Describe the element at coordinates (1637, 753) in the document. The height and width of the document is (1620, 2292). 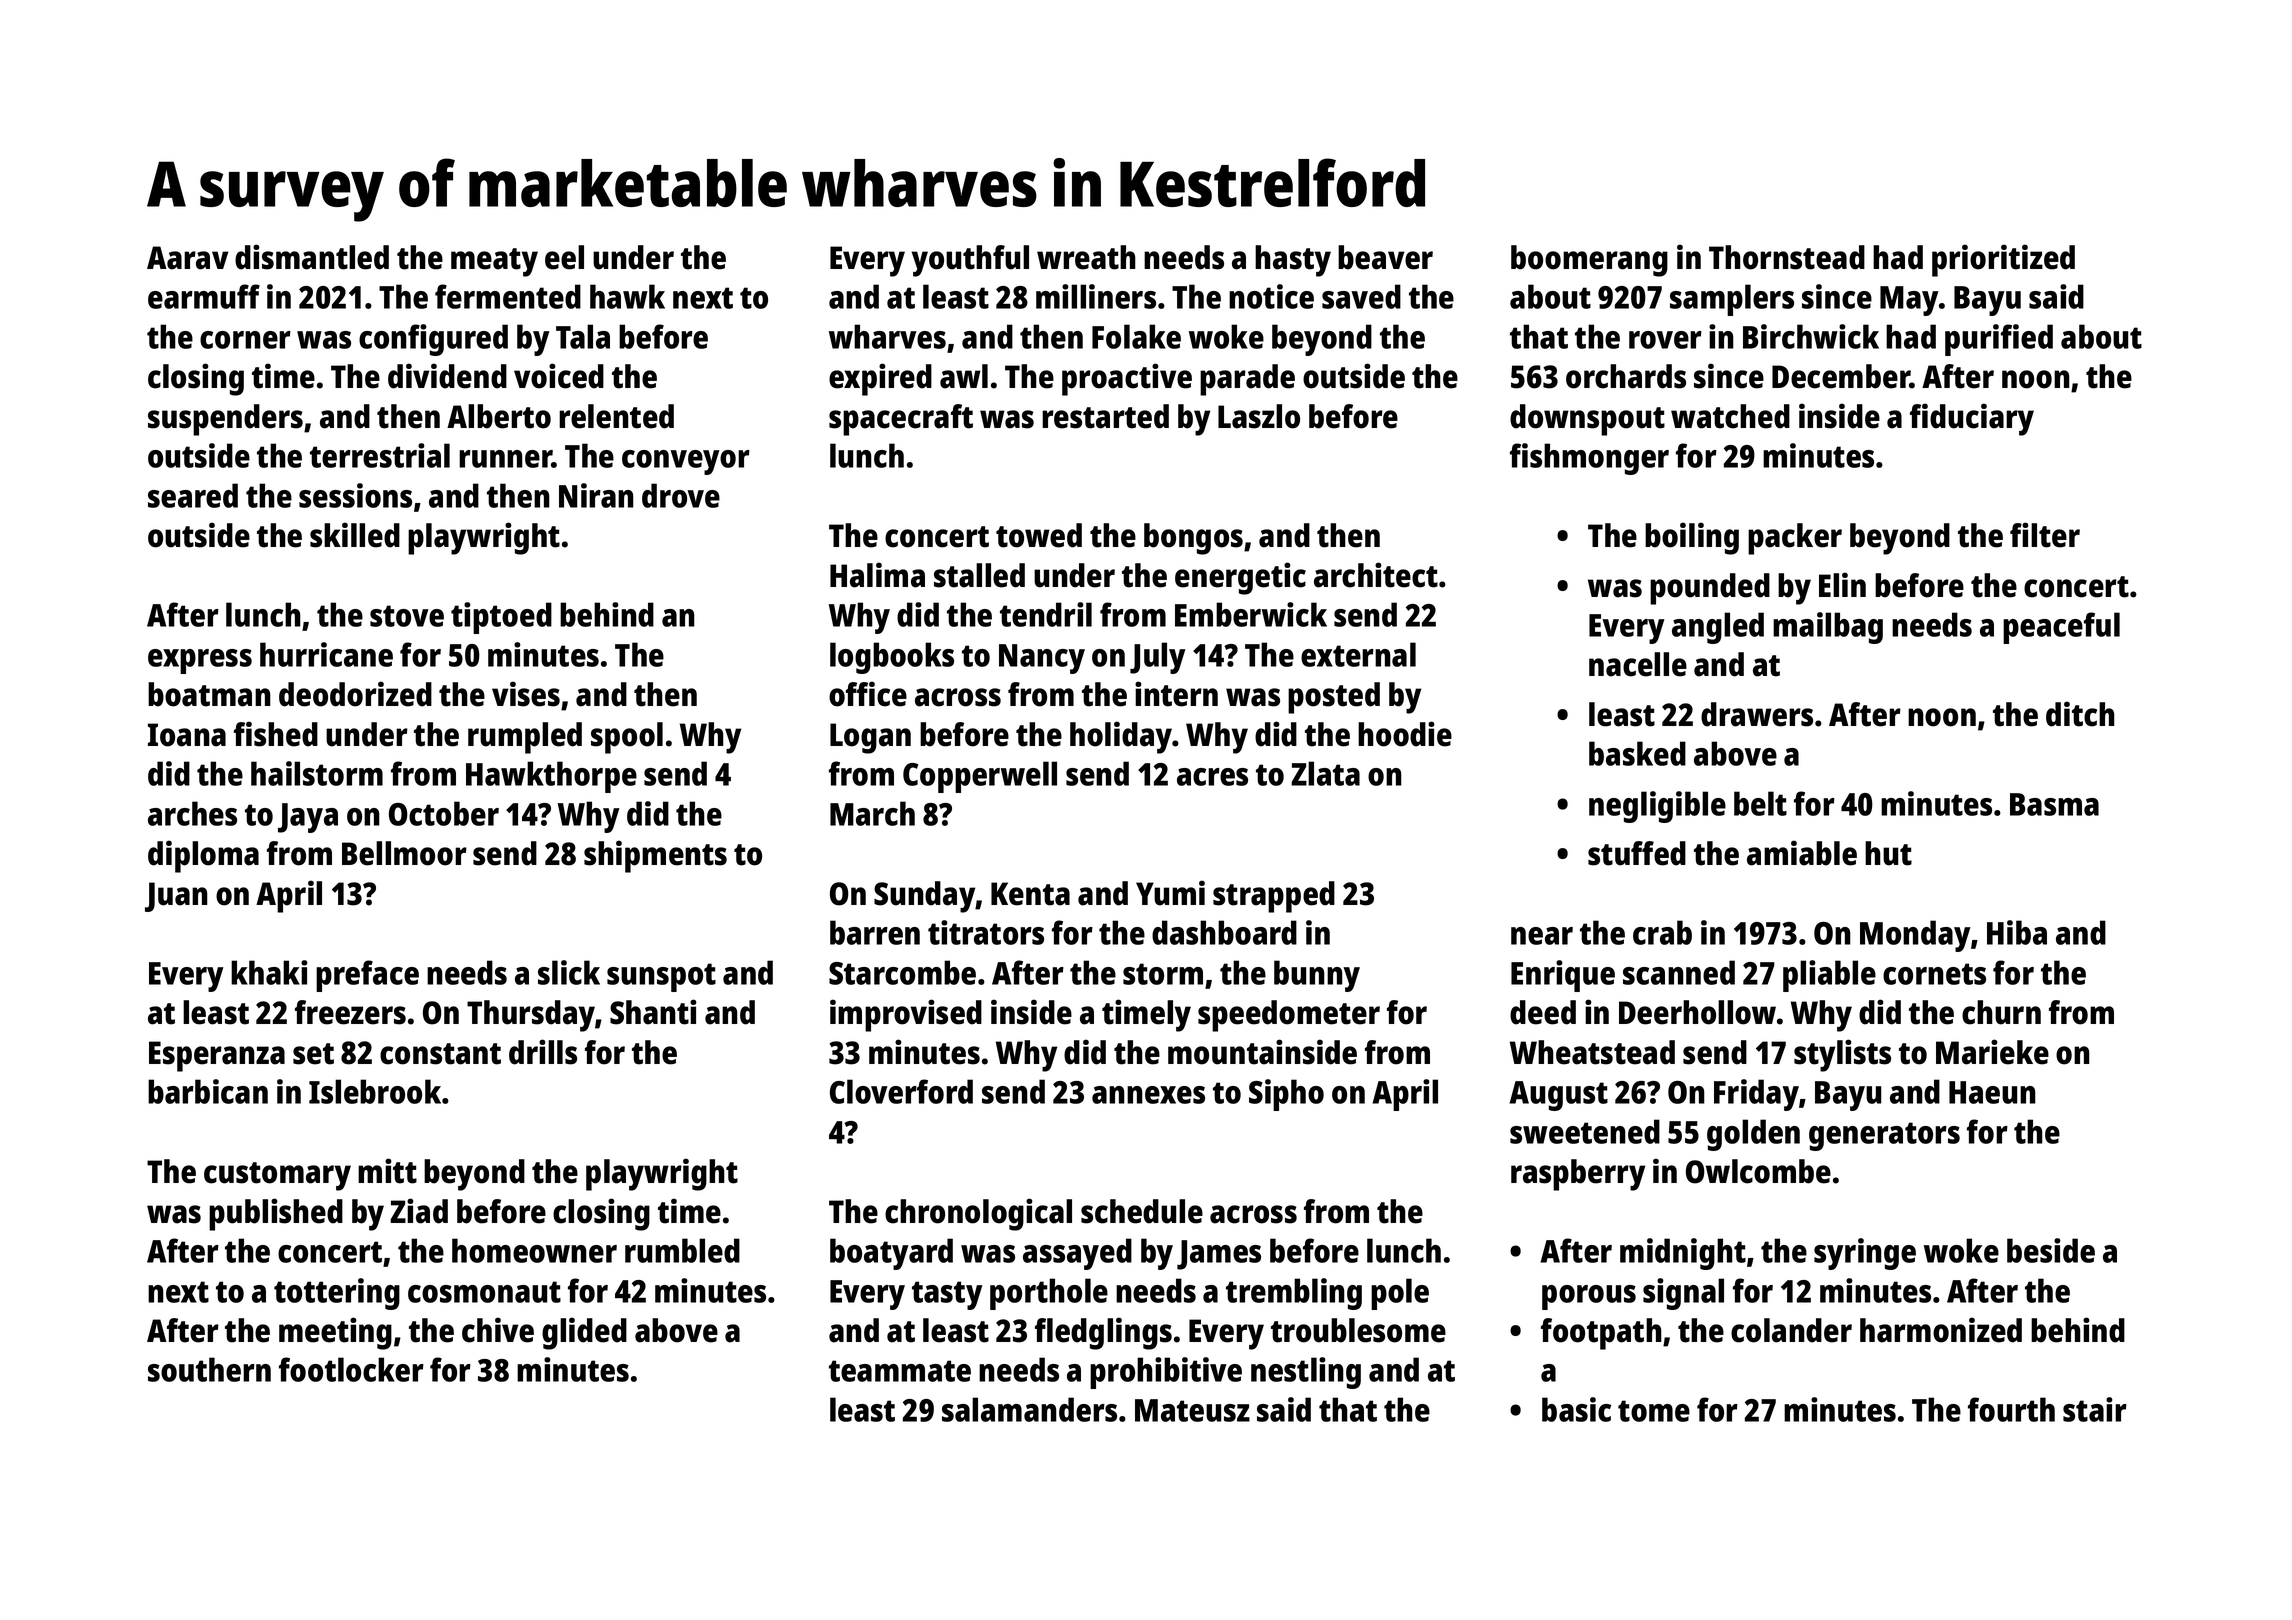
I see `basked` at that location.
